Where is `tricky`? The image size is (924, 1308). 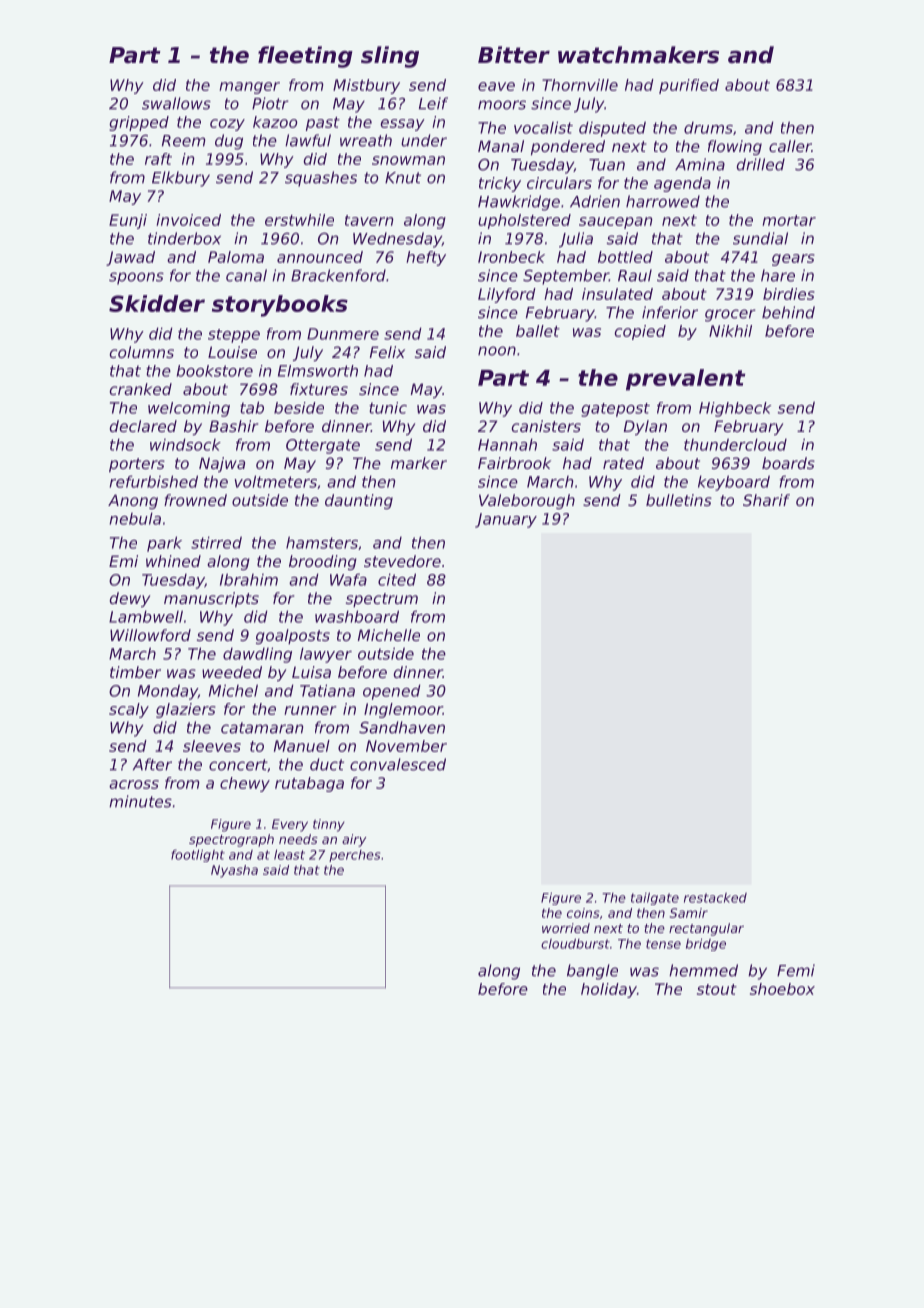 tricky is located at coordinates (500, 184).
